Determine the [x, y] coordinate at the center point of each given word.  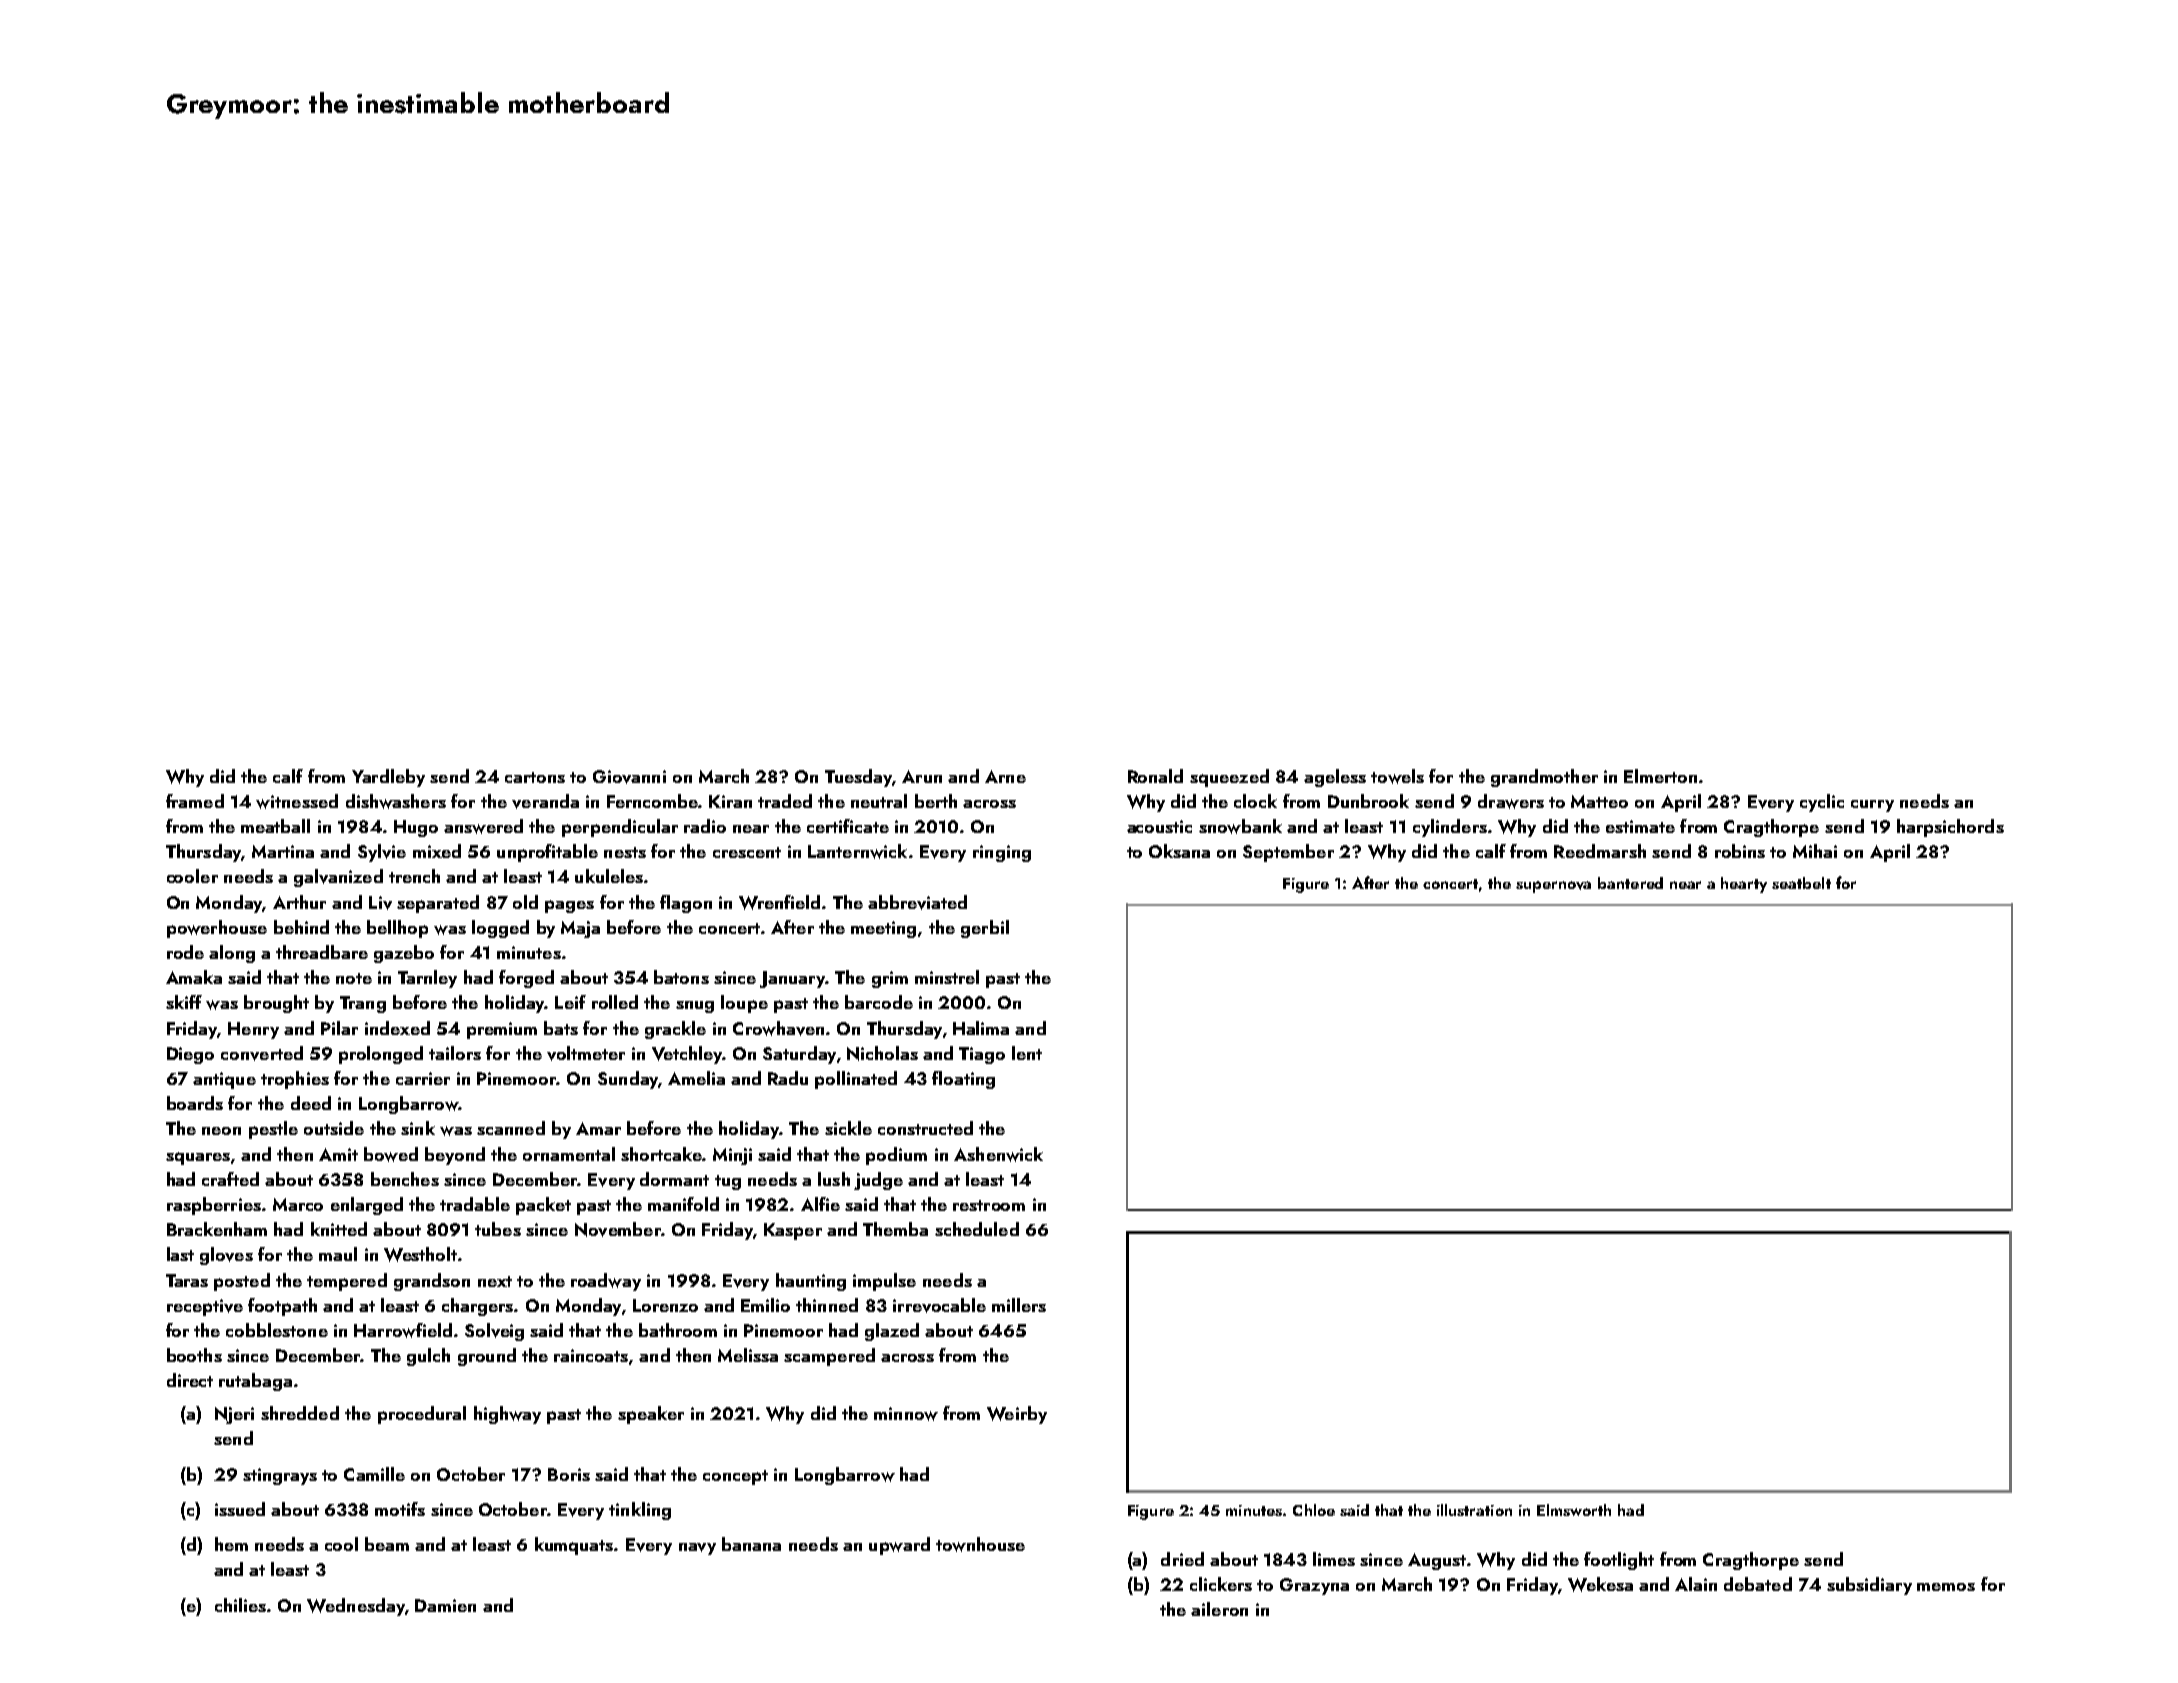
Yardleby [388, 778]
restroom [989, 1205]
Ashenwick [998, 1154]
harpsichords [1950, 828]
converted [262, 1053]
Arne [1005, 776]
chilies [240, 1605]
